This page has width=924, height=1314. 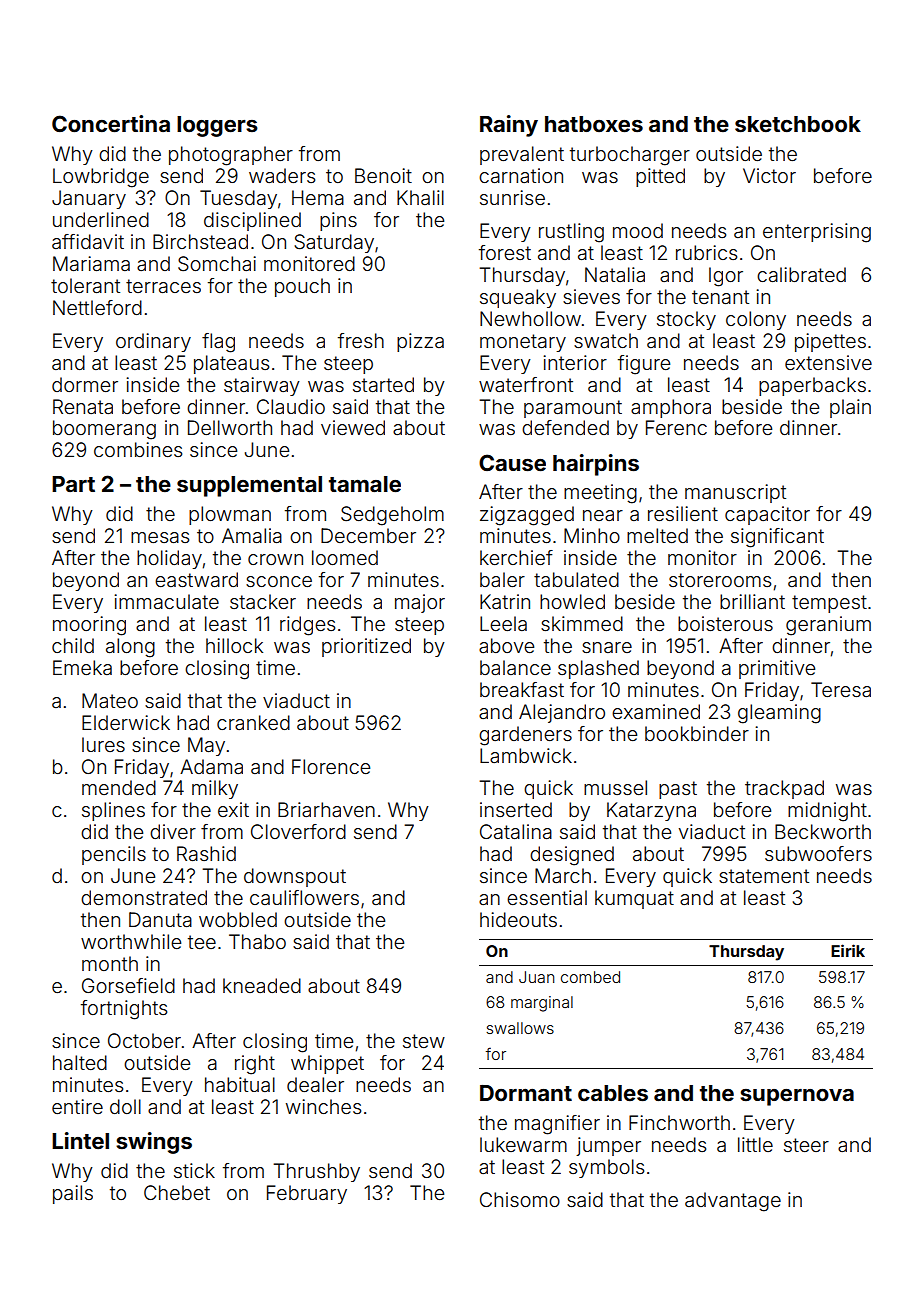 What do you see at coordinates (848, 950) in the page?
I see `Eirik` at bounding box center [848, 950].
